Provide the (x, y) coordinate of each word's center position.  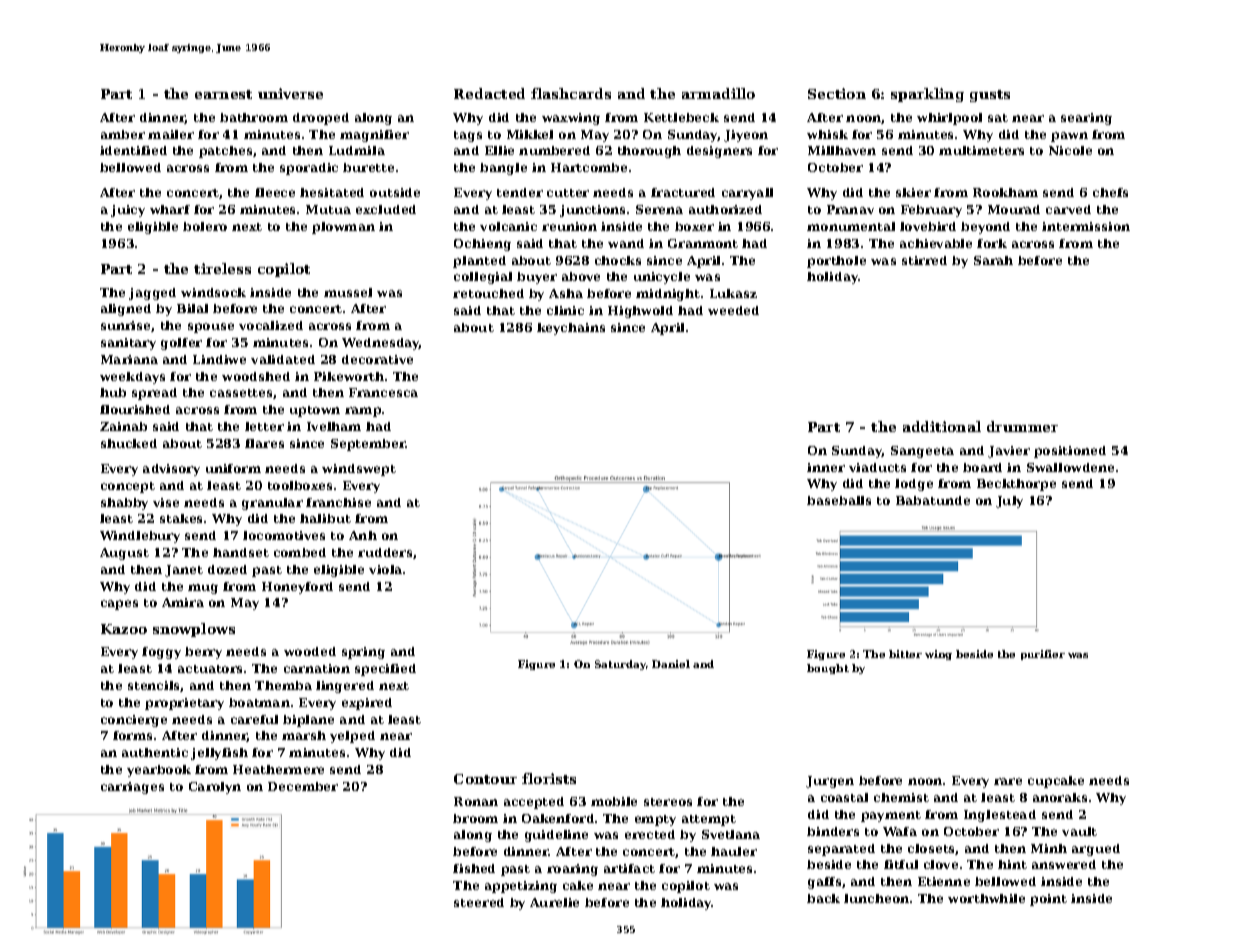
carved (1068, 209)
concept (128, 487)
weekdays (132, 378)
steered (479, 902)
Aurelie (554, 902)
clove (941, 864)
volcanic (508, 226)
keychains (571, 329)
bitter (905, 654)
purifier (1043, 655)
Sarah (993, 260)
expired (367, 704)
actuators (210, 669)
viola (385, 569)
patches (225, 152)
